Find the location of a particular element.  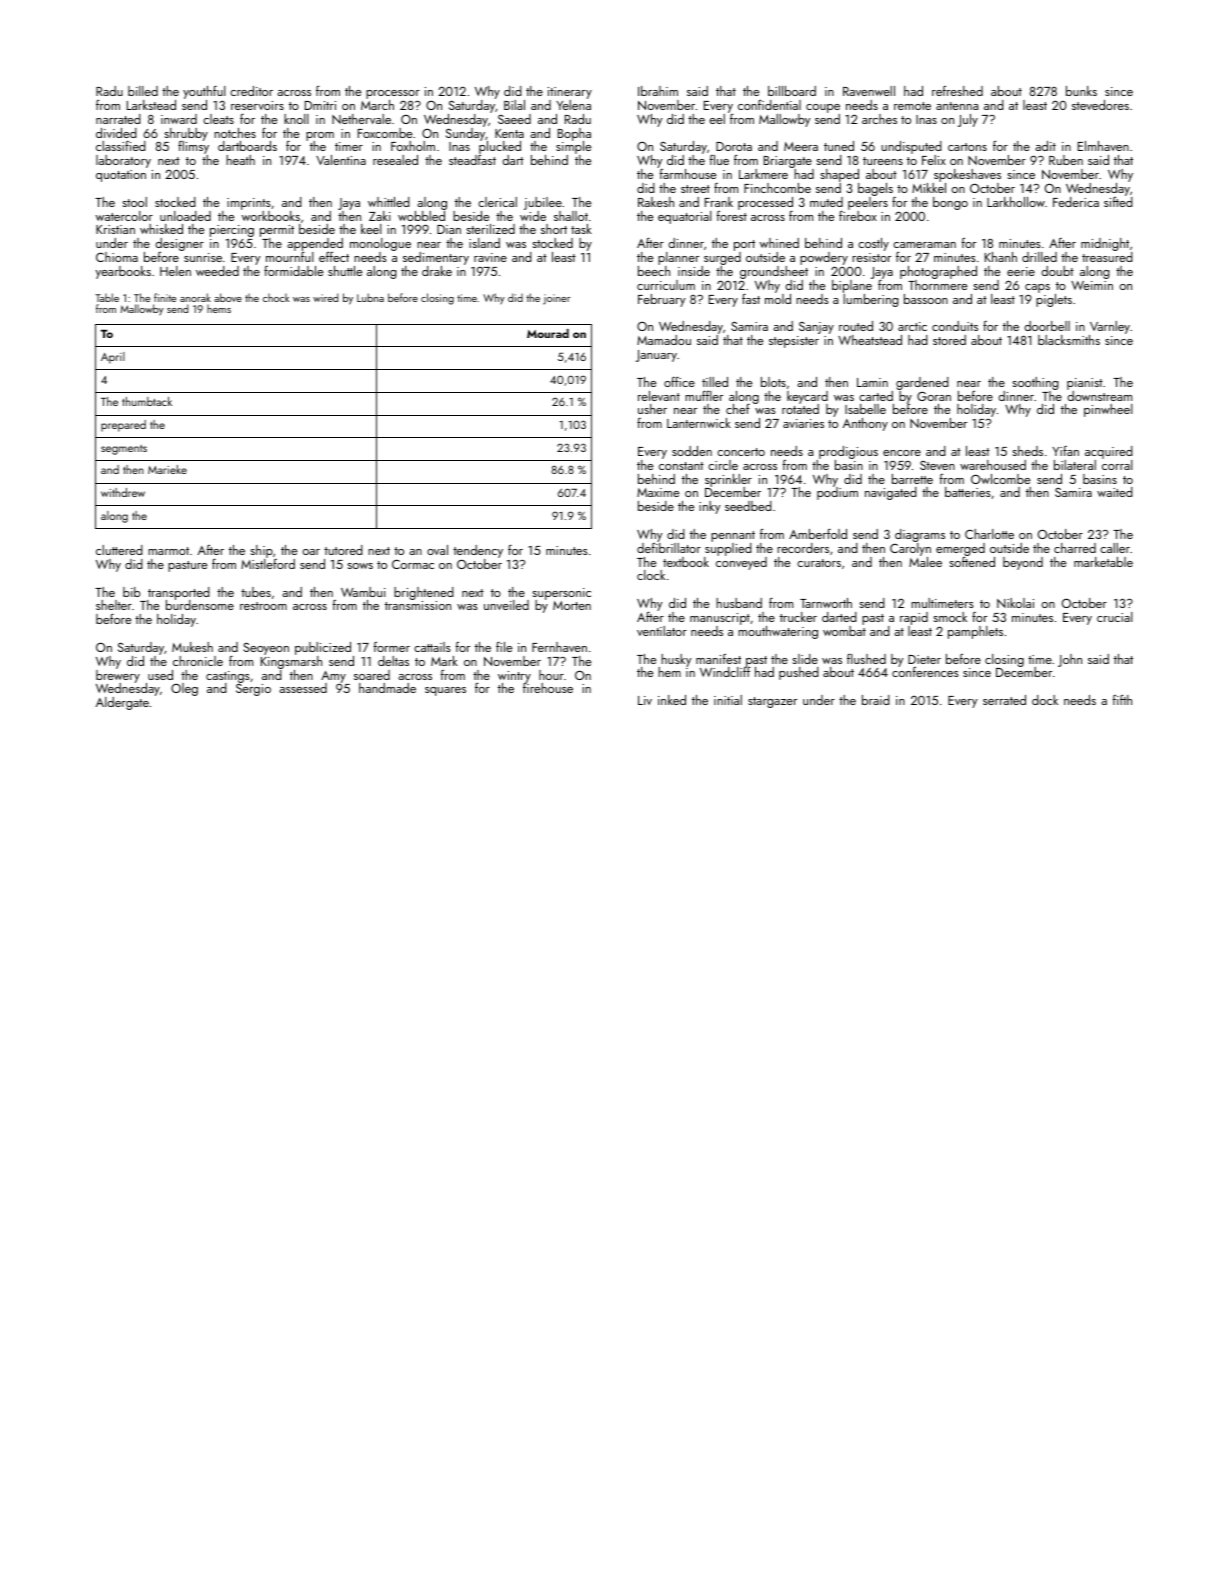

usher is located at coordinates (652, 409).
